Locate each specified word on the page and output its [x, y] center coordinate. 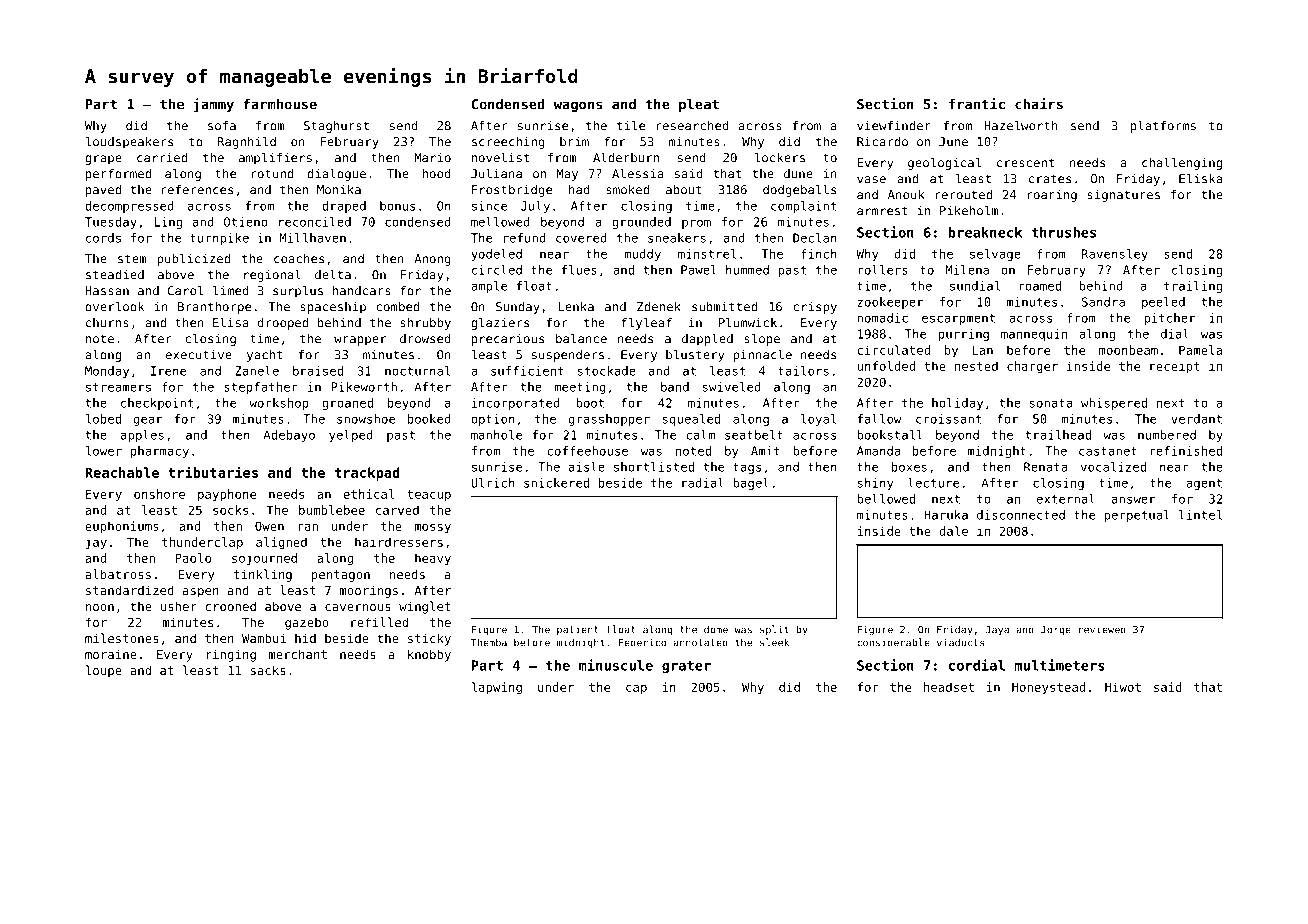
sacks [268, 670]
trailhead [1058, 435]
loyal [818, 420]
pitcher [1169, 319]
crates [1050, 179]
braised [318, 371]
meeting [580, 388]
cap [636, 690]
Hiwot [1123, 687]
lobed [103, 419]
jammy [213, 105]
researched [692, 126]
